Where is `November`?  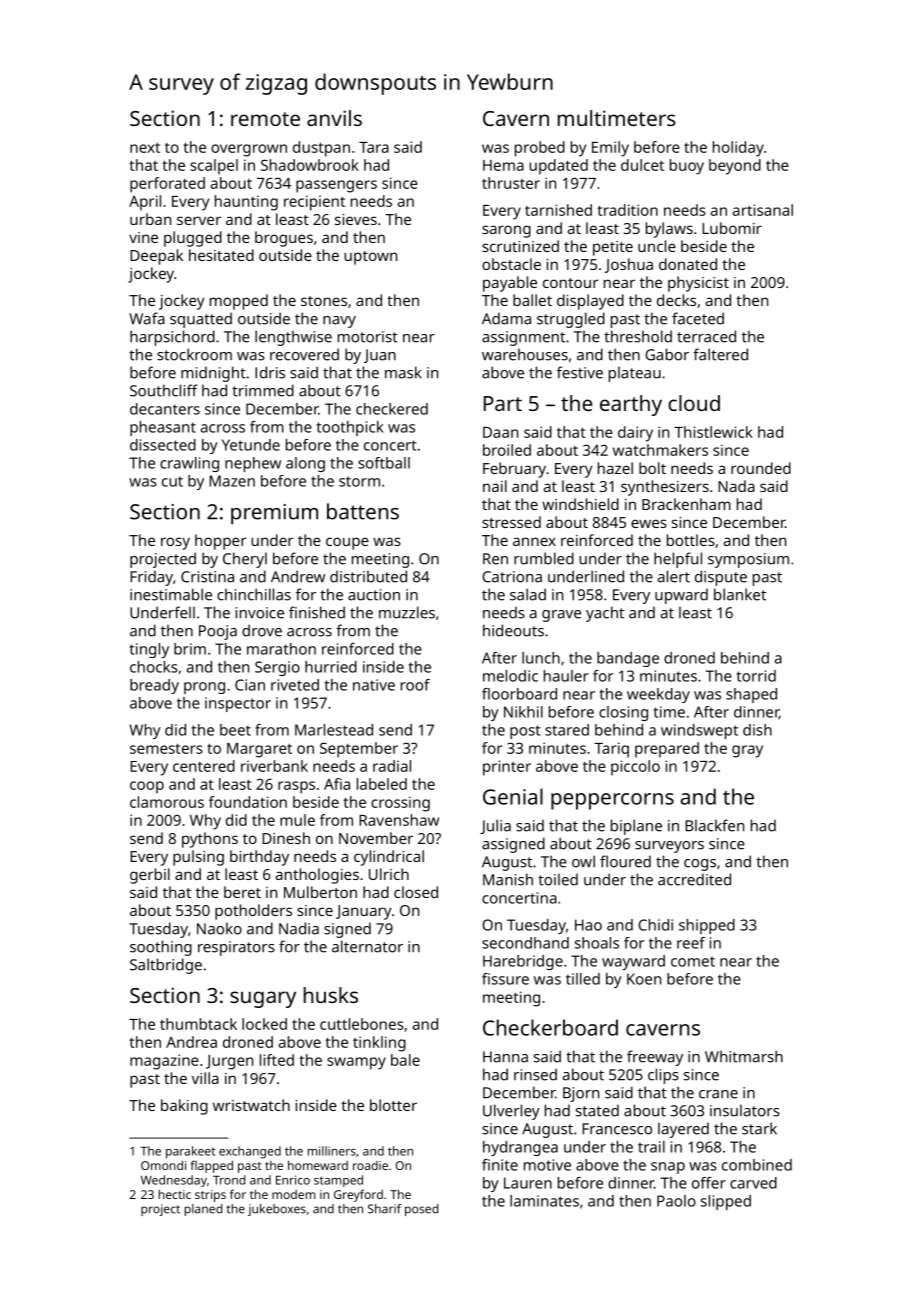 November is located at coordinates (376, 838).
